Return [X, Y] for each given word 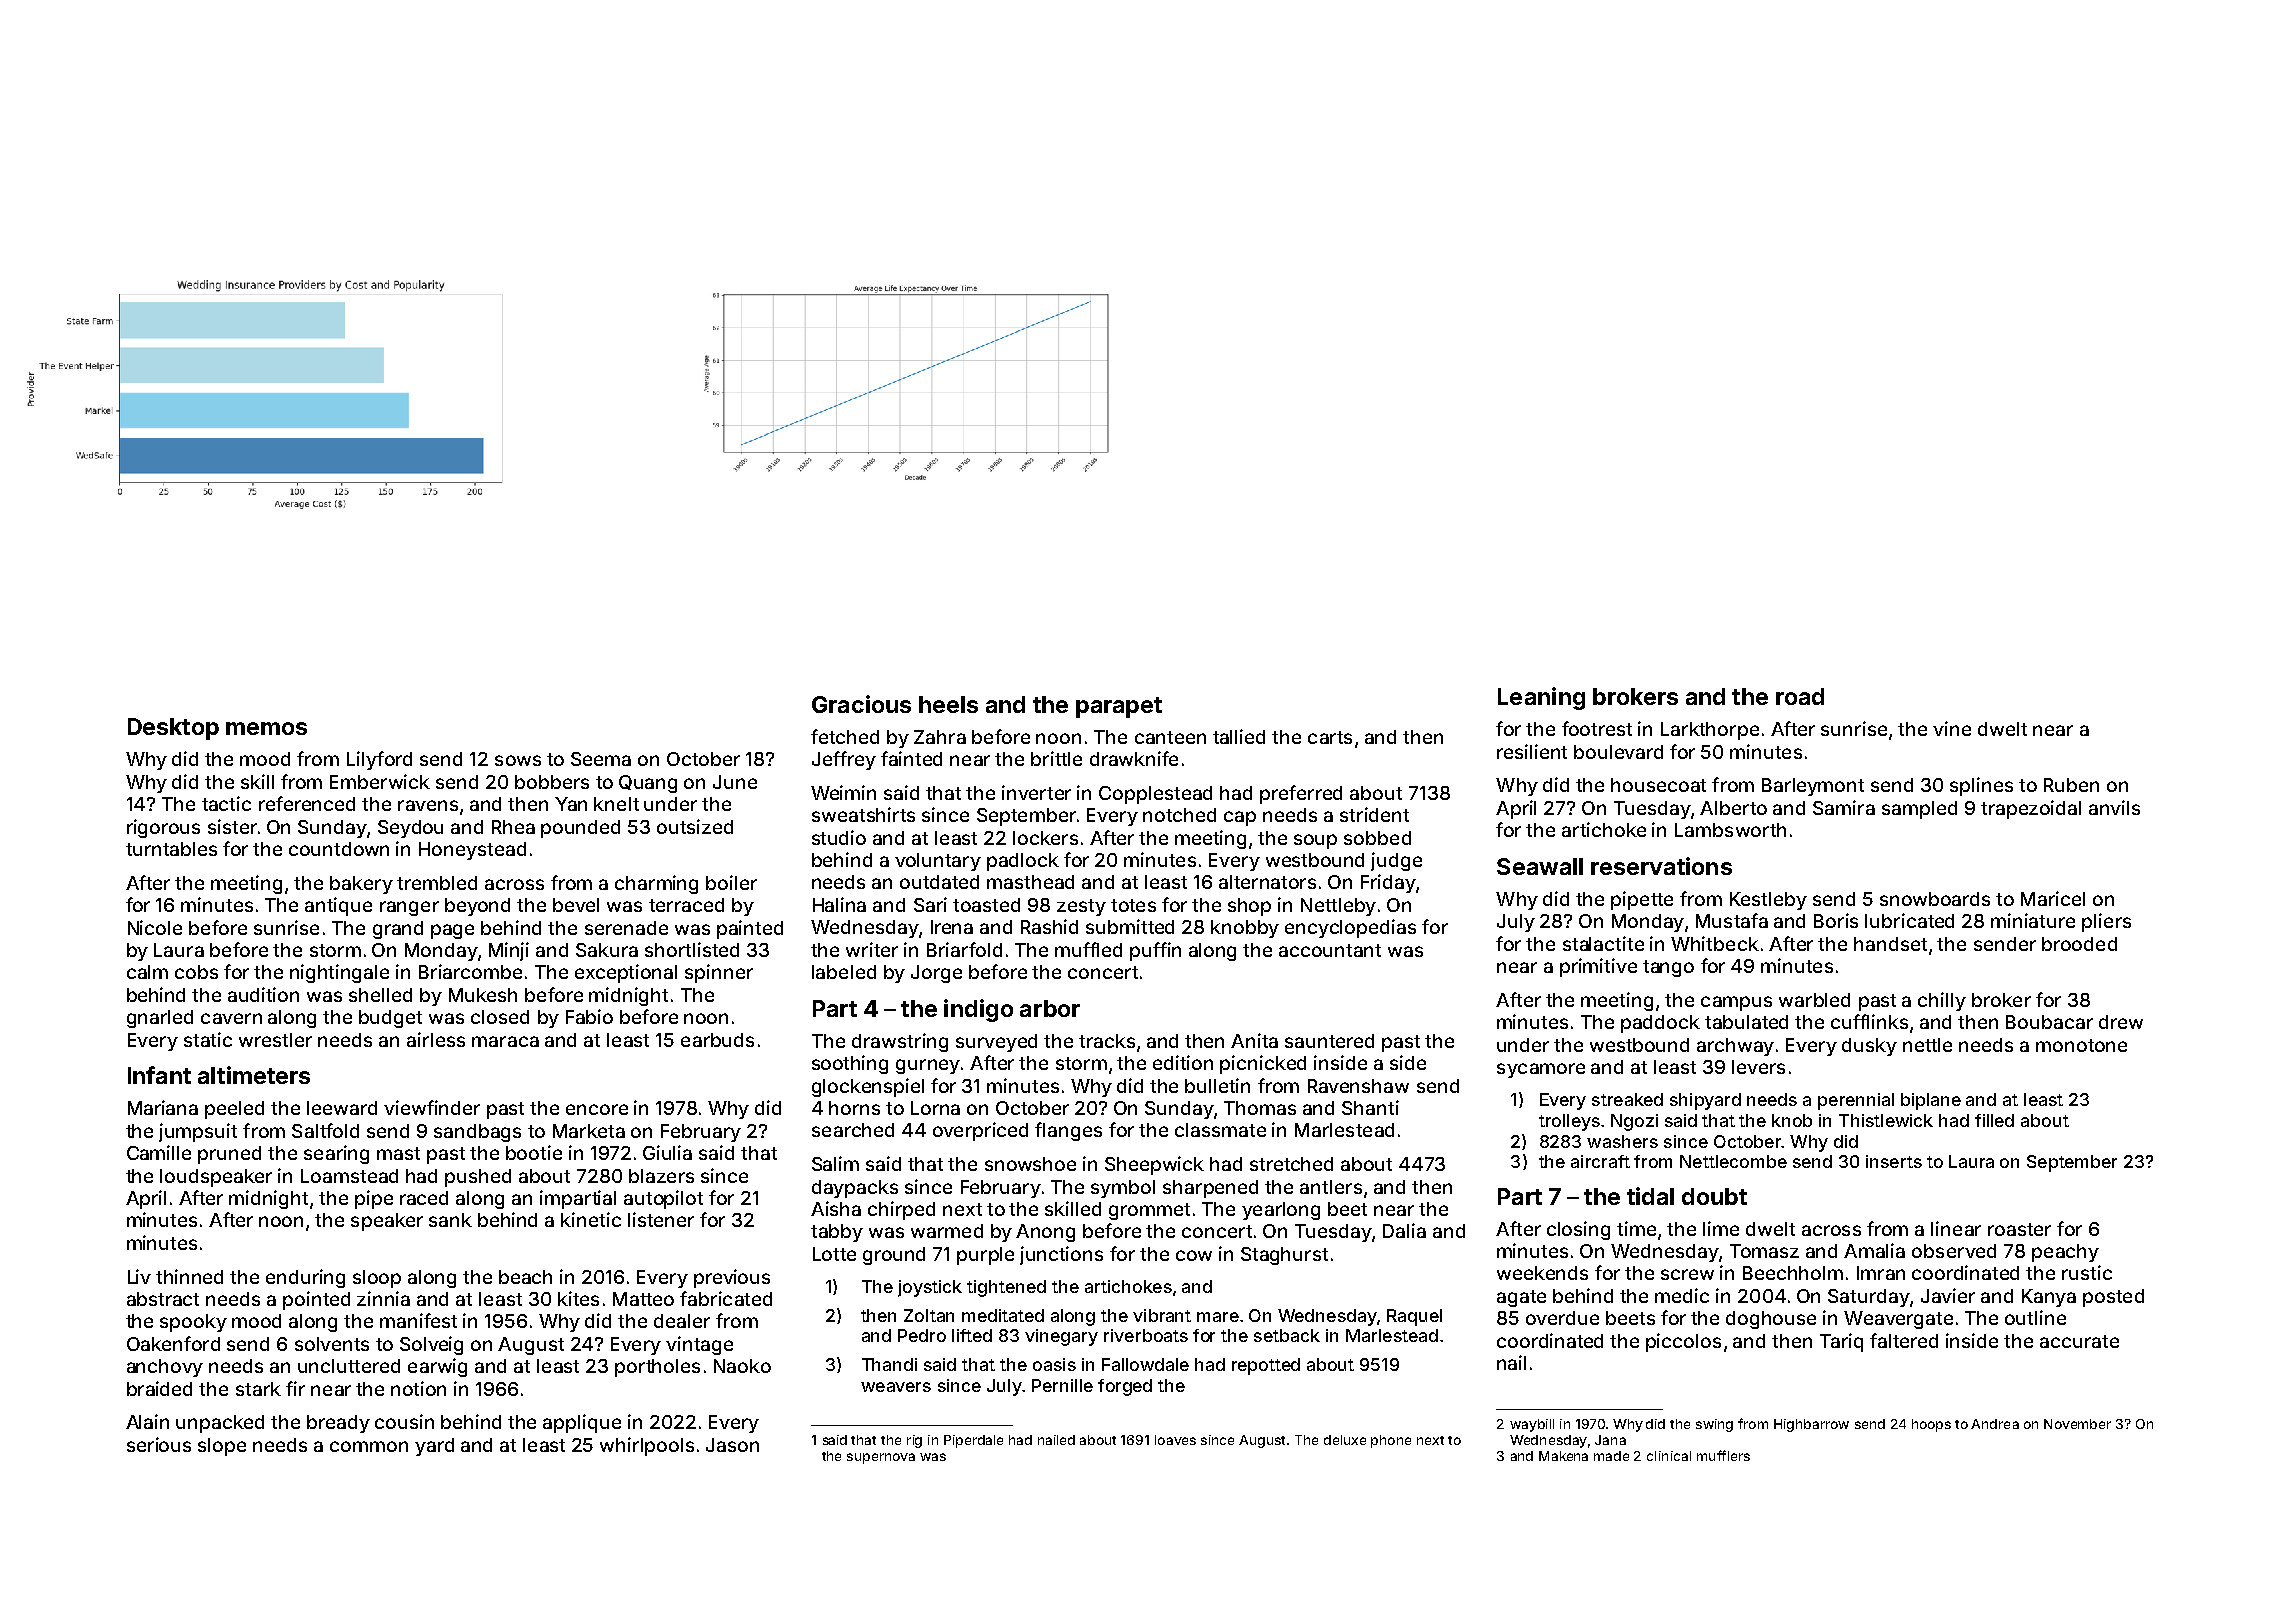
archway [1735, 1047]
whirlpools [647, 1446]
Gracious [861, 704]
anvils [2114, 807]
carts [1330, 737]
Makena [1563, 1456]
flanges [1068, 1131]
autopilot [663, 1199]
